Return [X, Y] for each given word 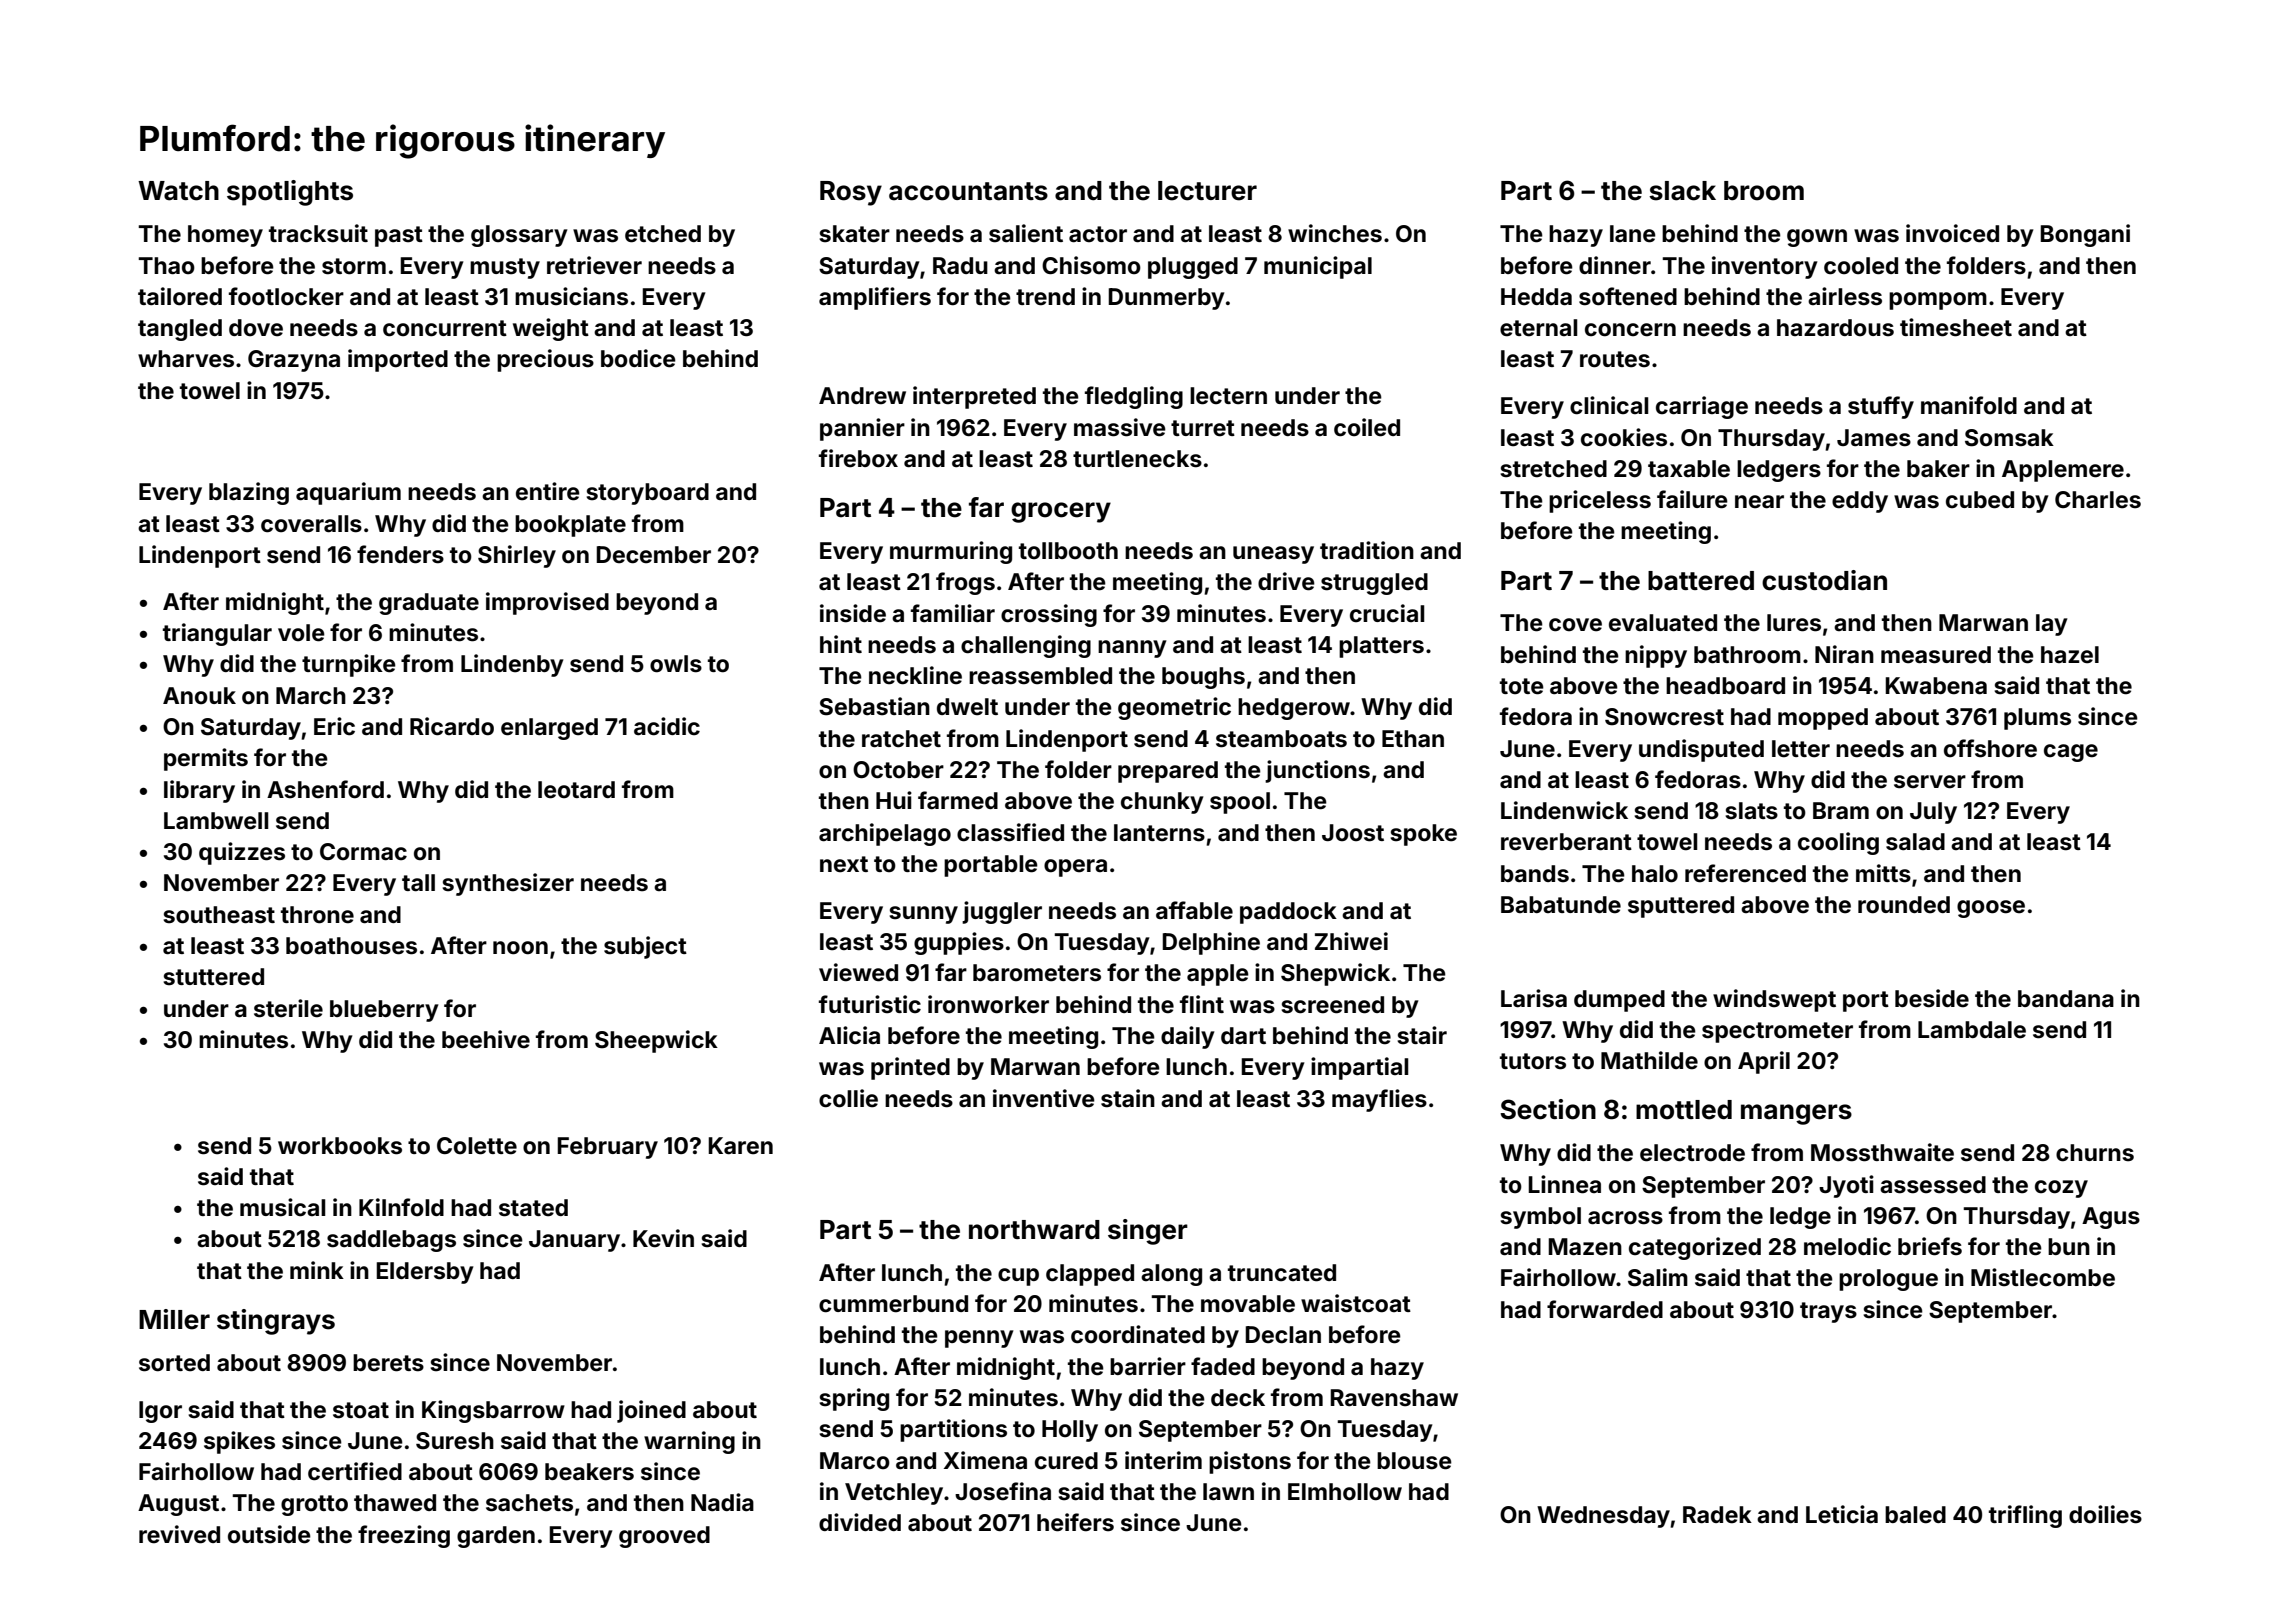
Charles [2098, 500]
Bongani [2085, 235]
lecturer [1207, 191]
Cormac [363, 851]
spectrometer [1777, 1032]
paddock [1288, 913]
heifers [1075, 1522]
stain [1128, 1098]
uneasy [1273, 555]
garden [496, 1537]
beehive [486, 1039]
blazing [249, 493]
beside [1932, 998]
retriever [594, 265]
